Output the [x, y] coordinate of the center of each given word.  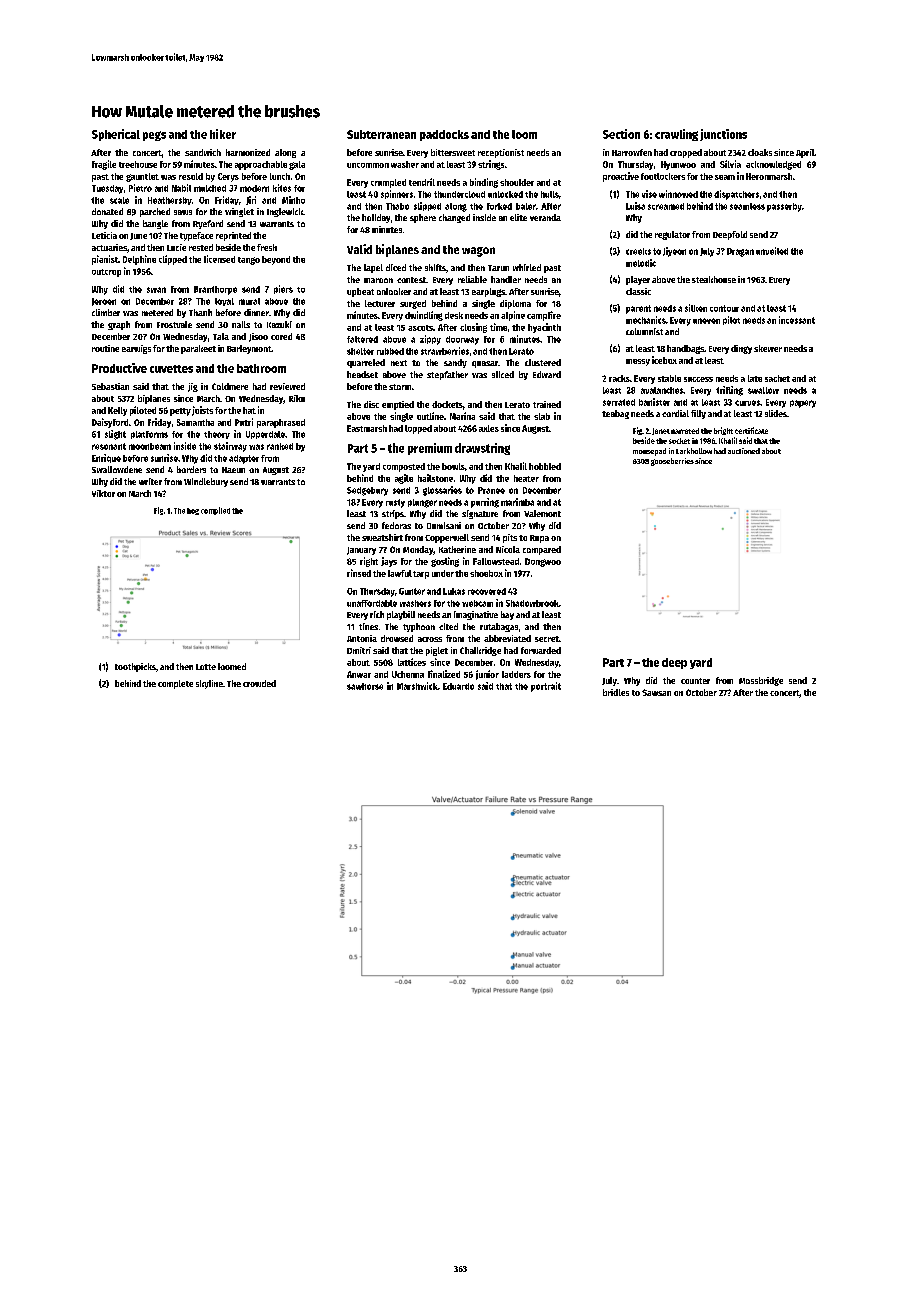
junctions [723, 135]
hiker [223, 134]
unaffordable [372, 603]
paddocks [444, 135]
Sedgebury [367, 491]
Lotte [206, 667]
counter [695, 681]
